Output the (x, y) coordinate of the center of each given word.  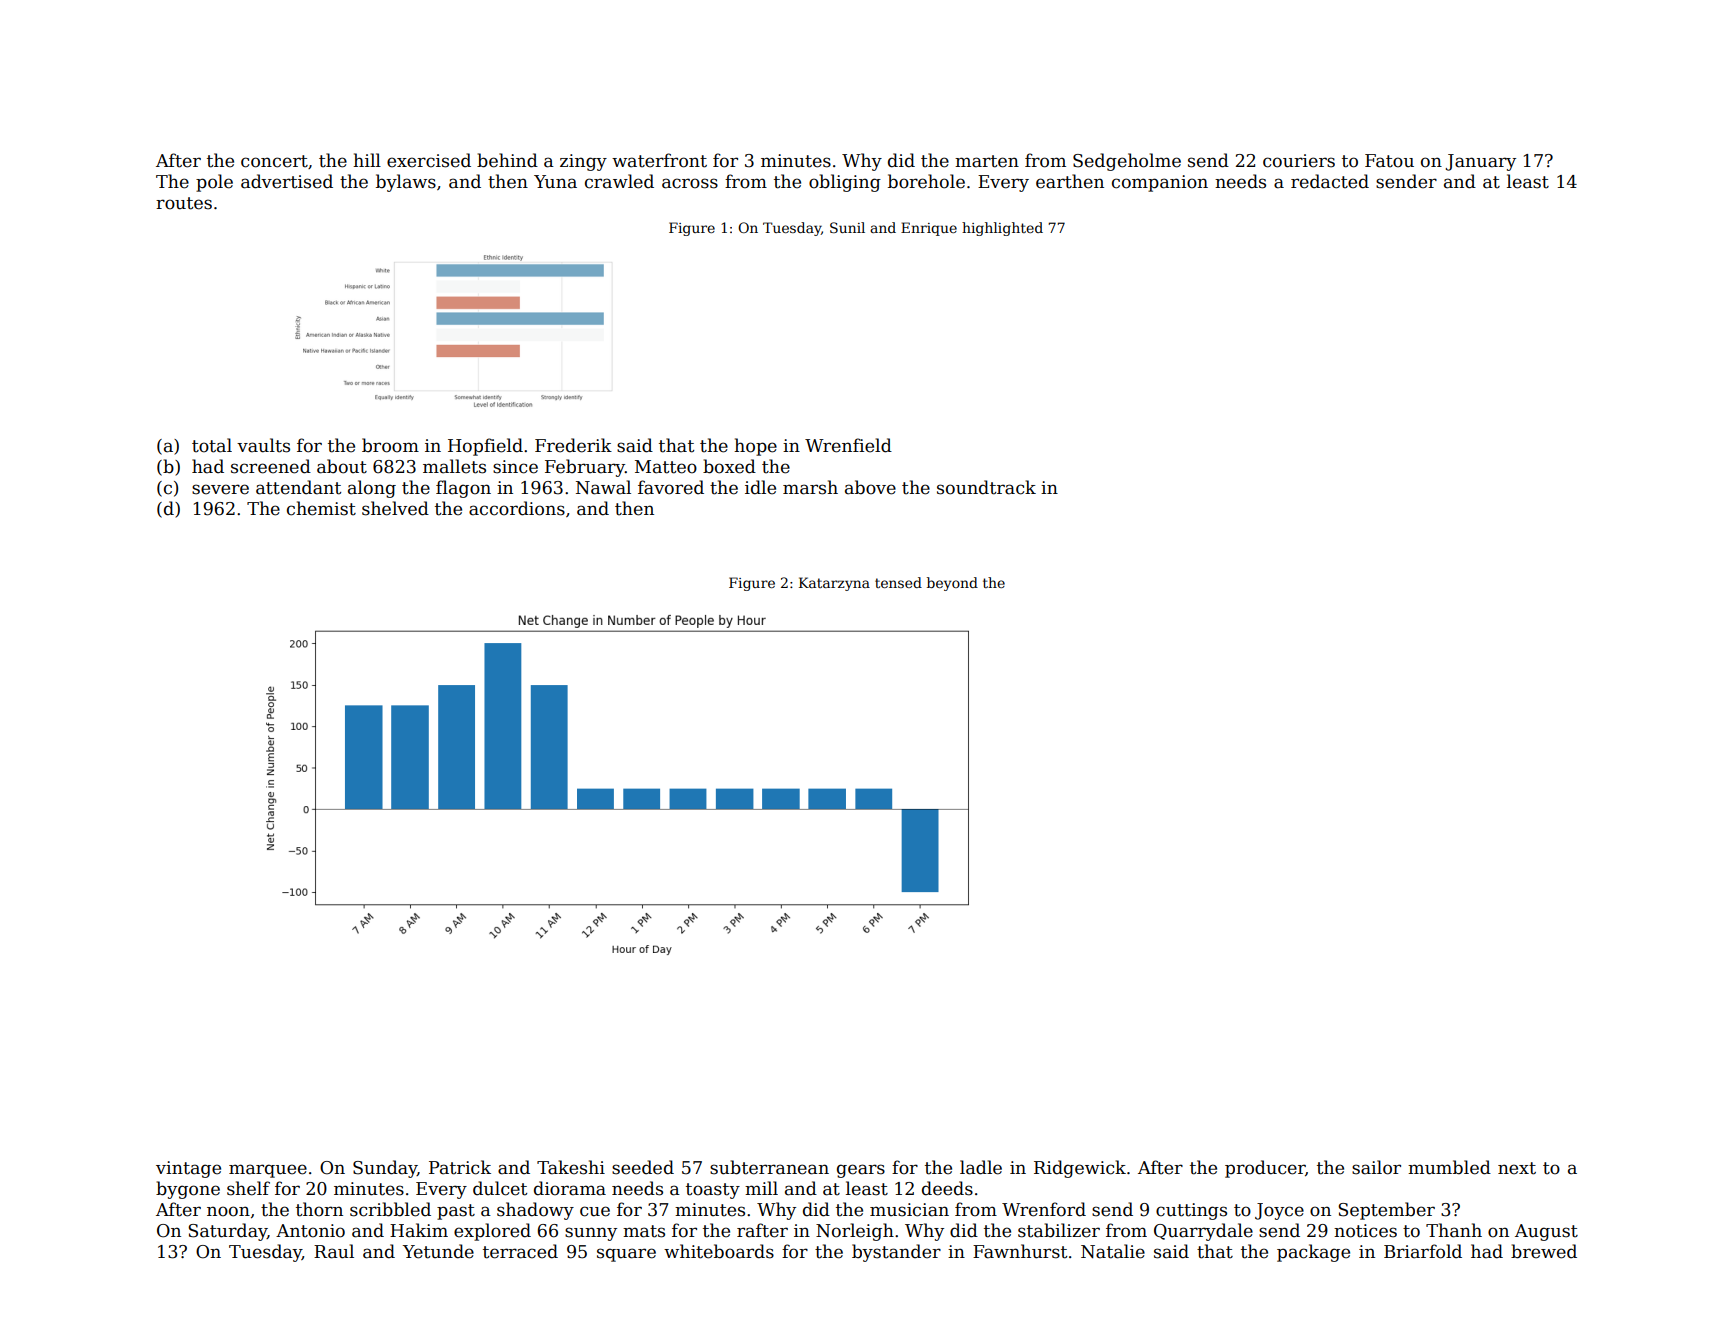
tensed (898, 582)
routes (184, 203)
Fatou (1389, 161)
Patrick (460, 1167)
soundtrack (986, 487)
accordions (517, 508)
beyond (952, 584)
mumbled (1449, 1167)
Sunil (847, 227)
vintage (188, 1169)
